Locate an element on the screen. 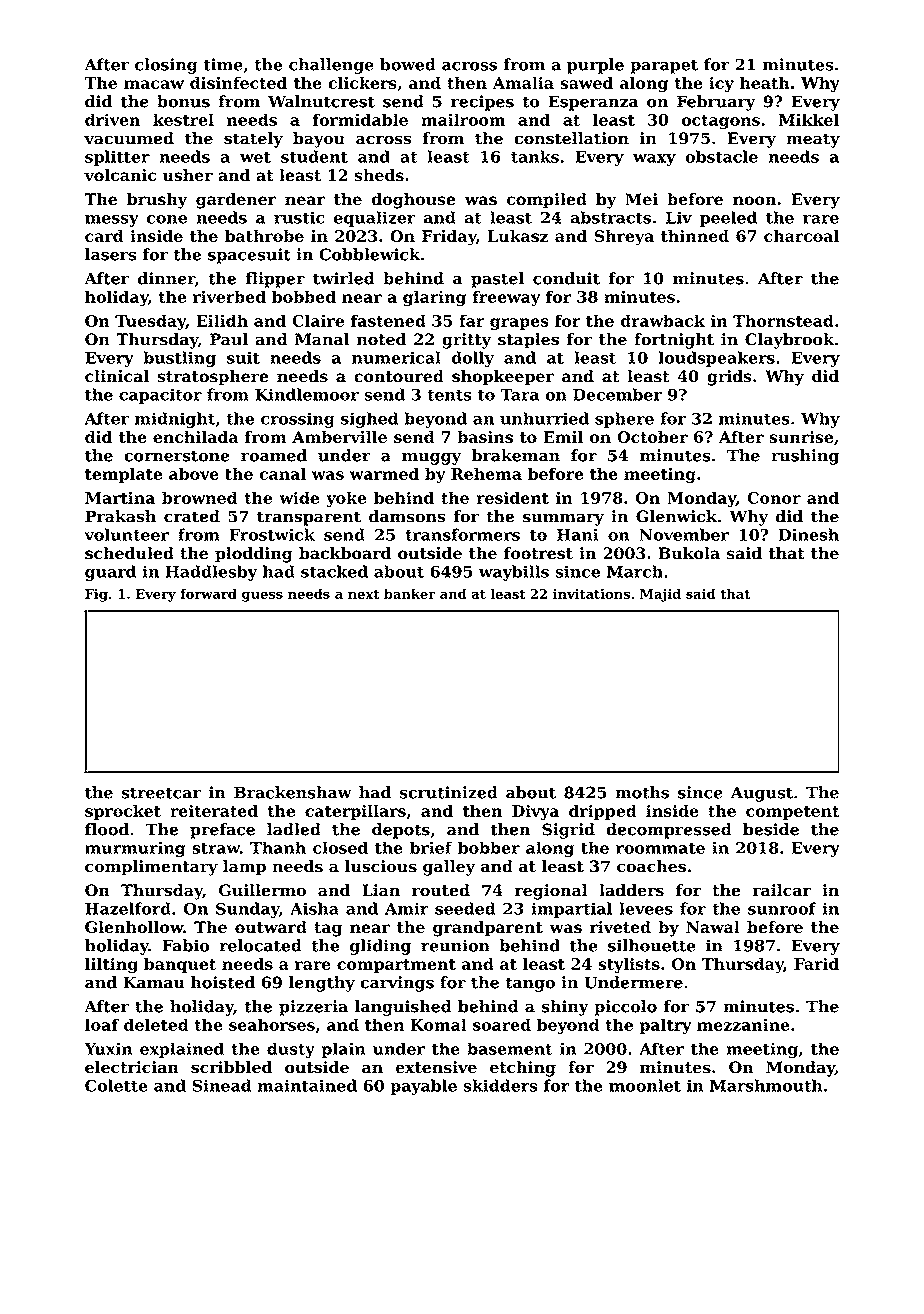  stylists is located at coordinates (629, 965).
